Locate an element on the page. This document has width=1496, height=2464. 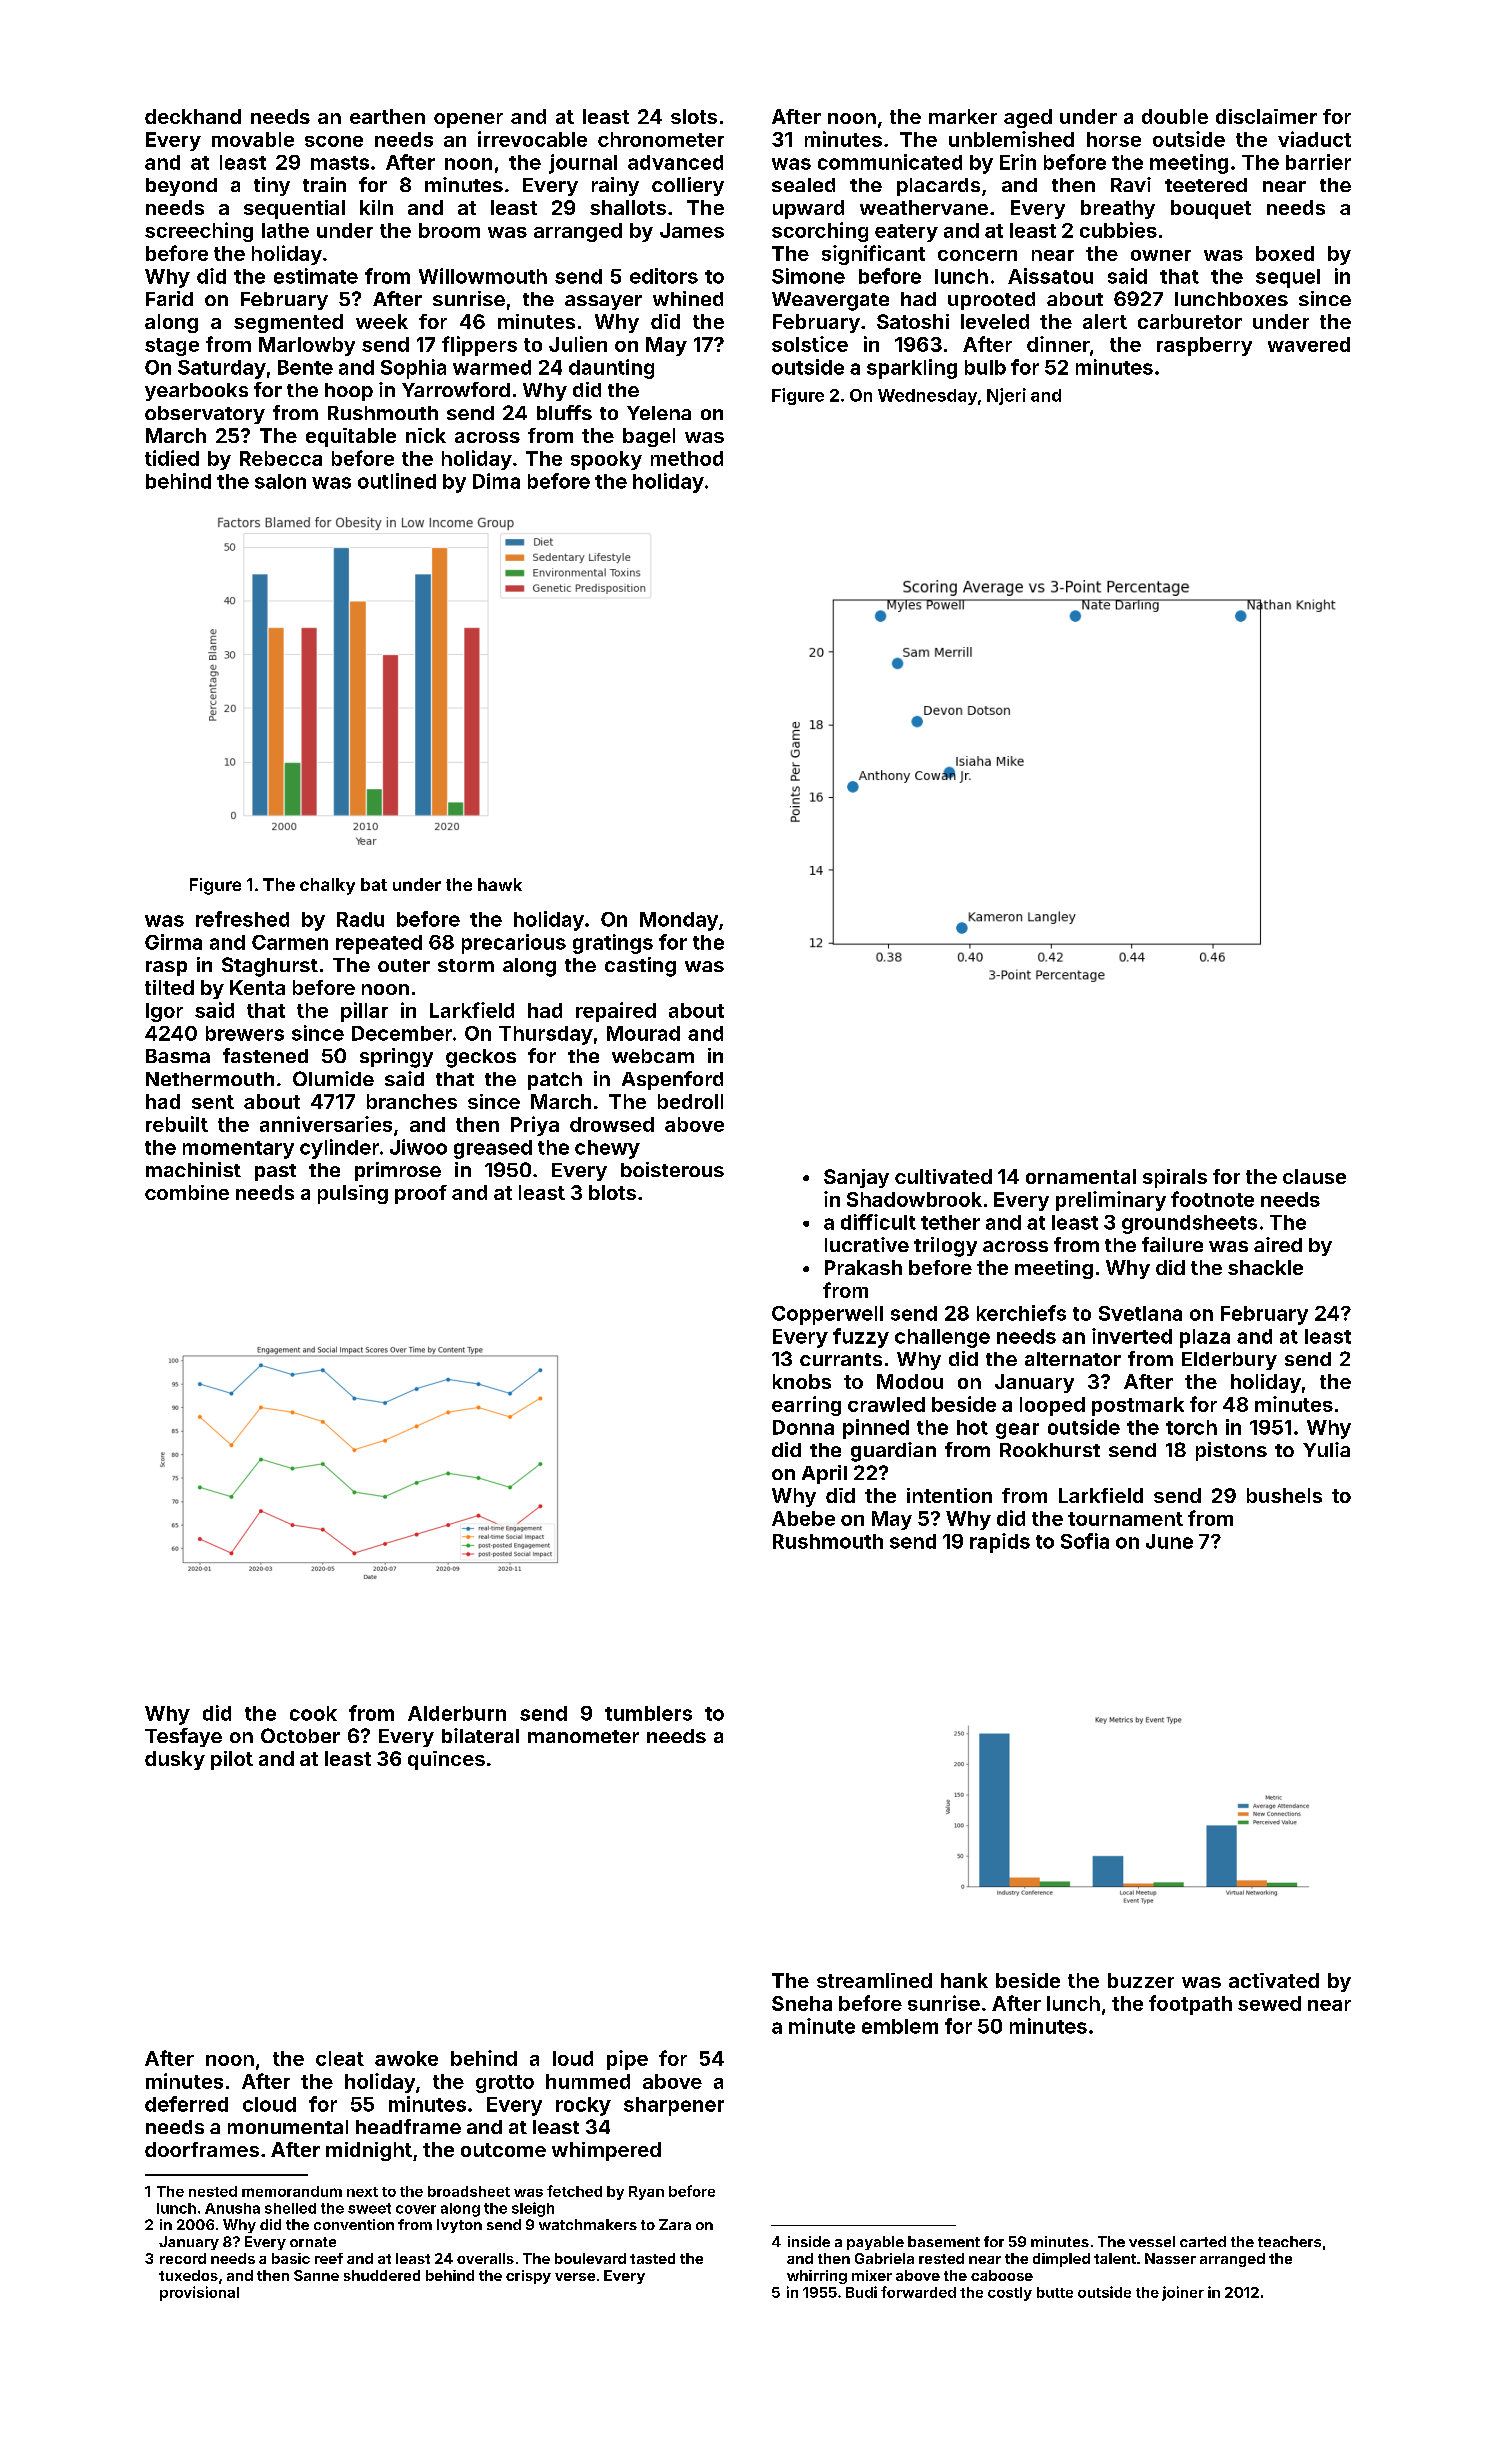
slots is located at coordinates (694, 116).
